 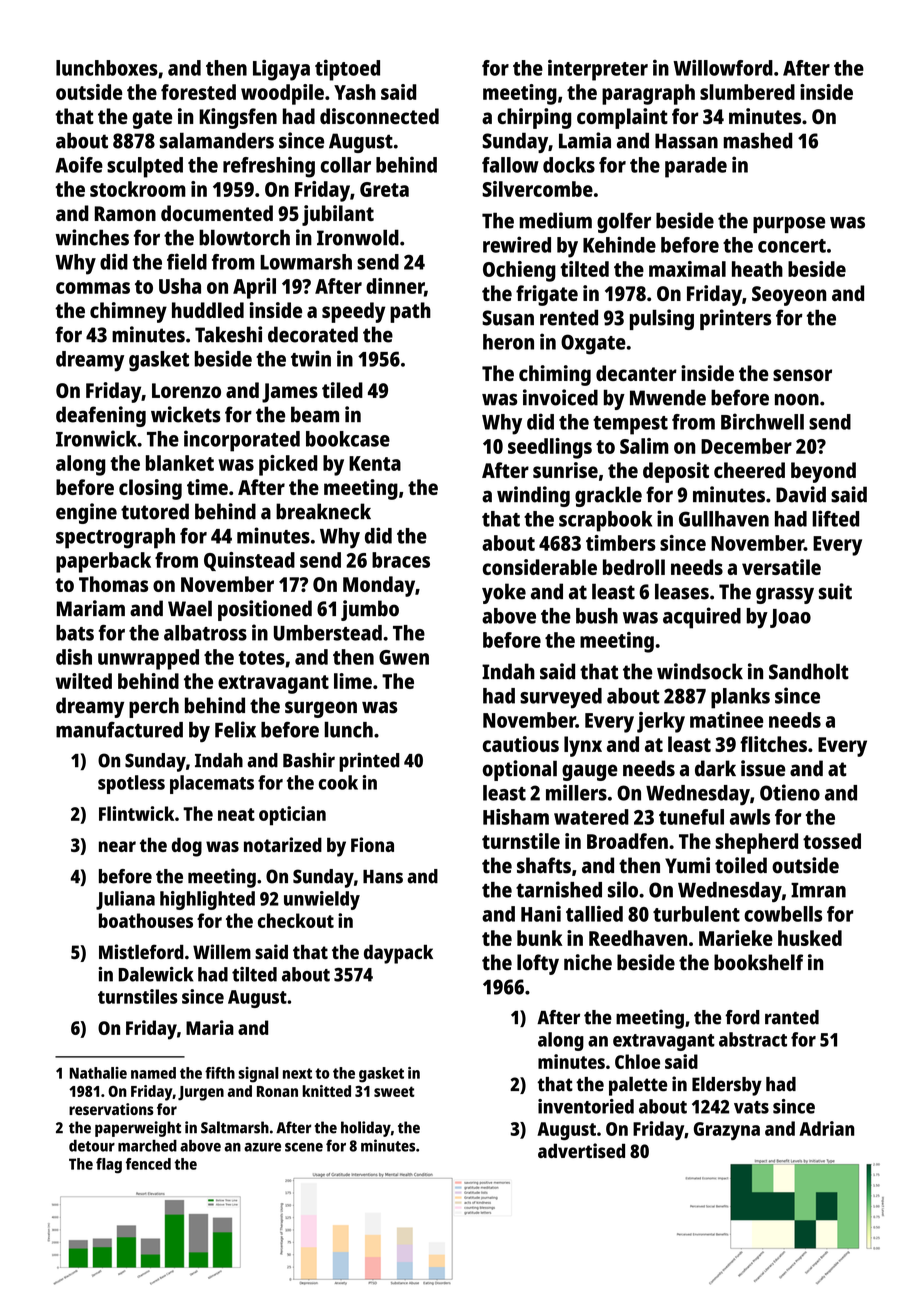 I want to click on breakneck, so click(x=323, y=511).
